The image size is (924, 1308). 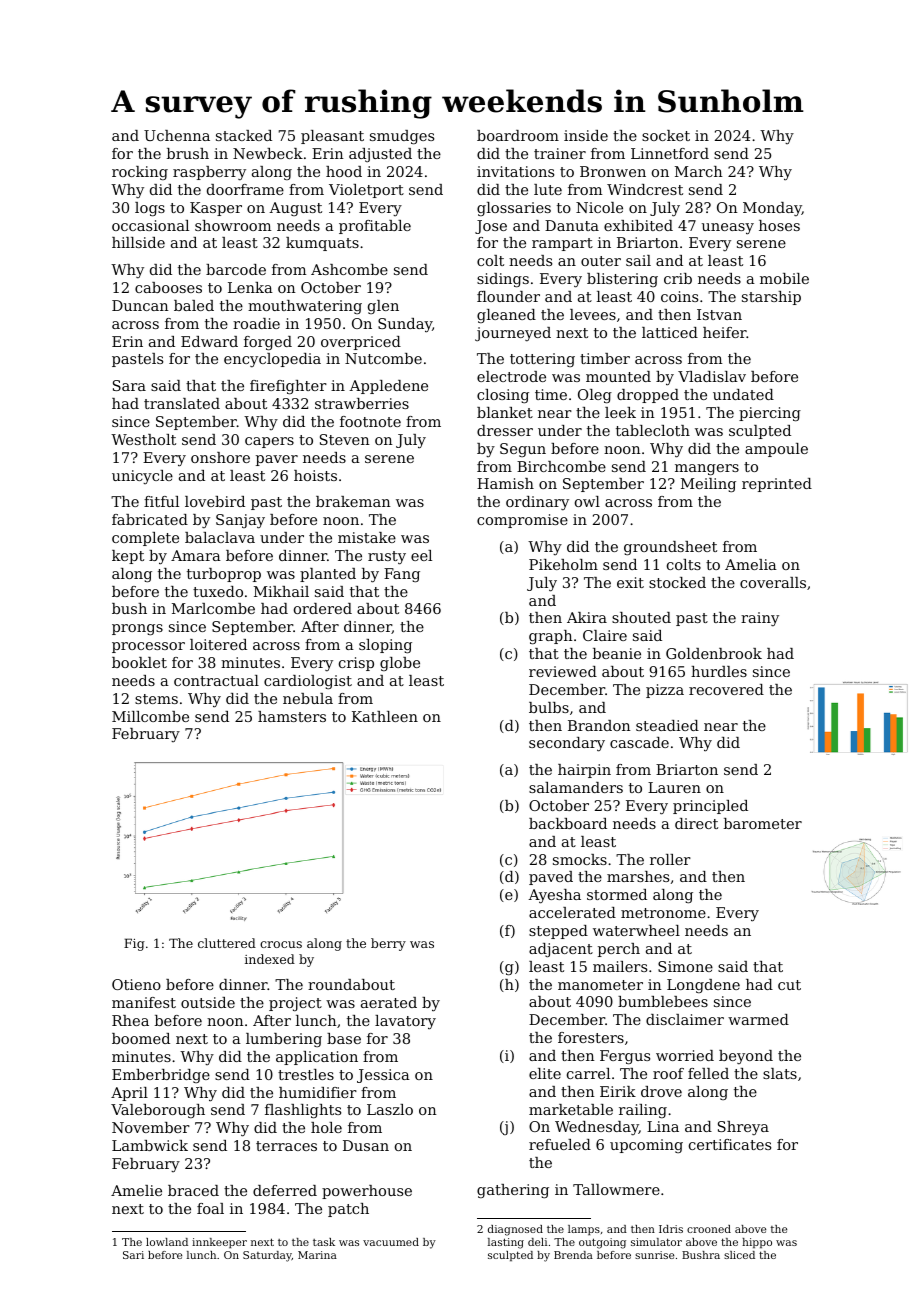 What do you see at coordinates (402, 137) in the document?
I see `smudges` at bounding box center [402, 137].
